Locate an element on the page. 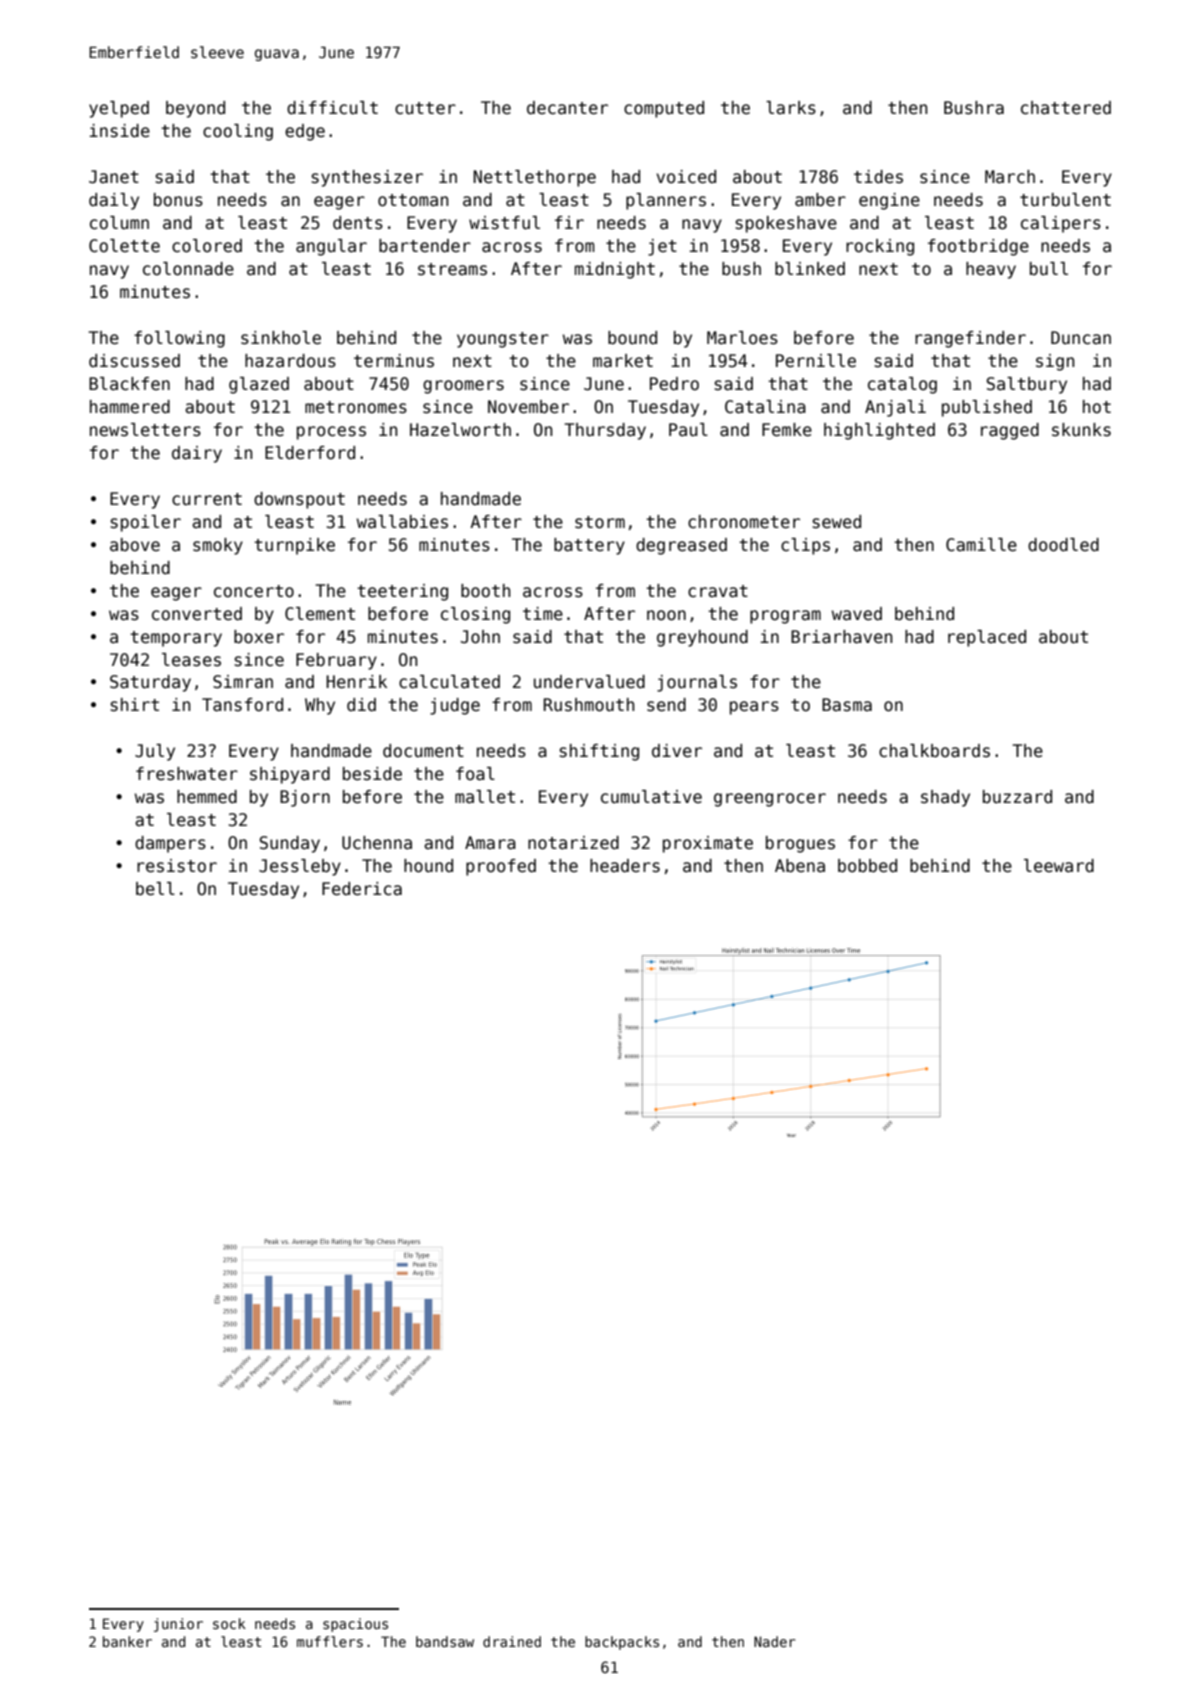  difficult is located at coordinates (332, 108).
